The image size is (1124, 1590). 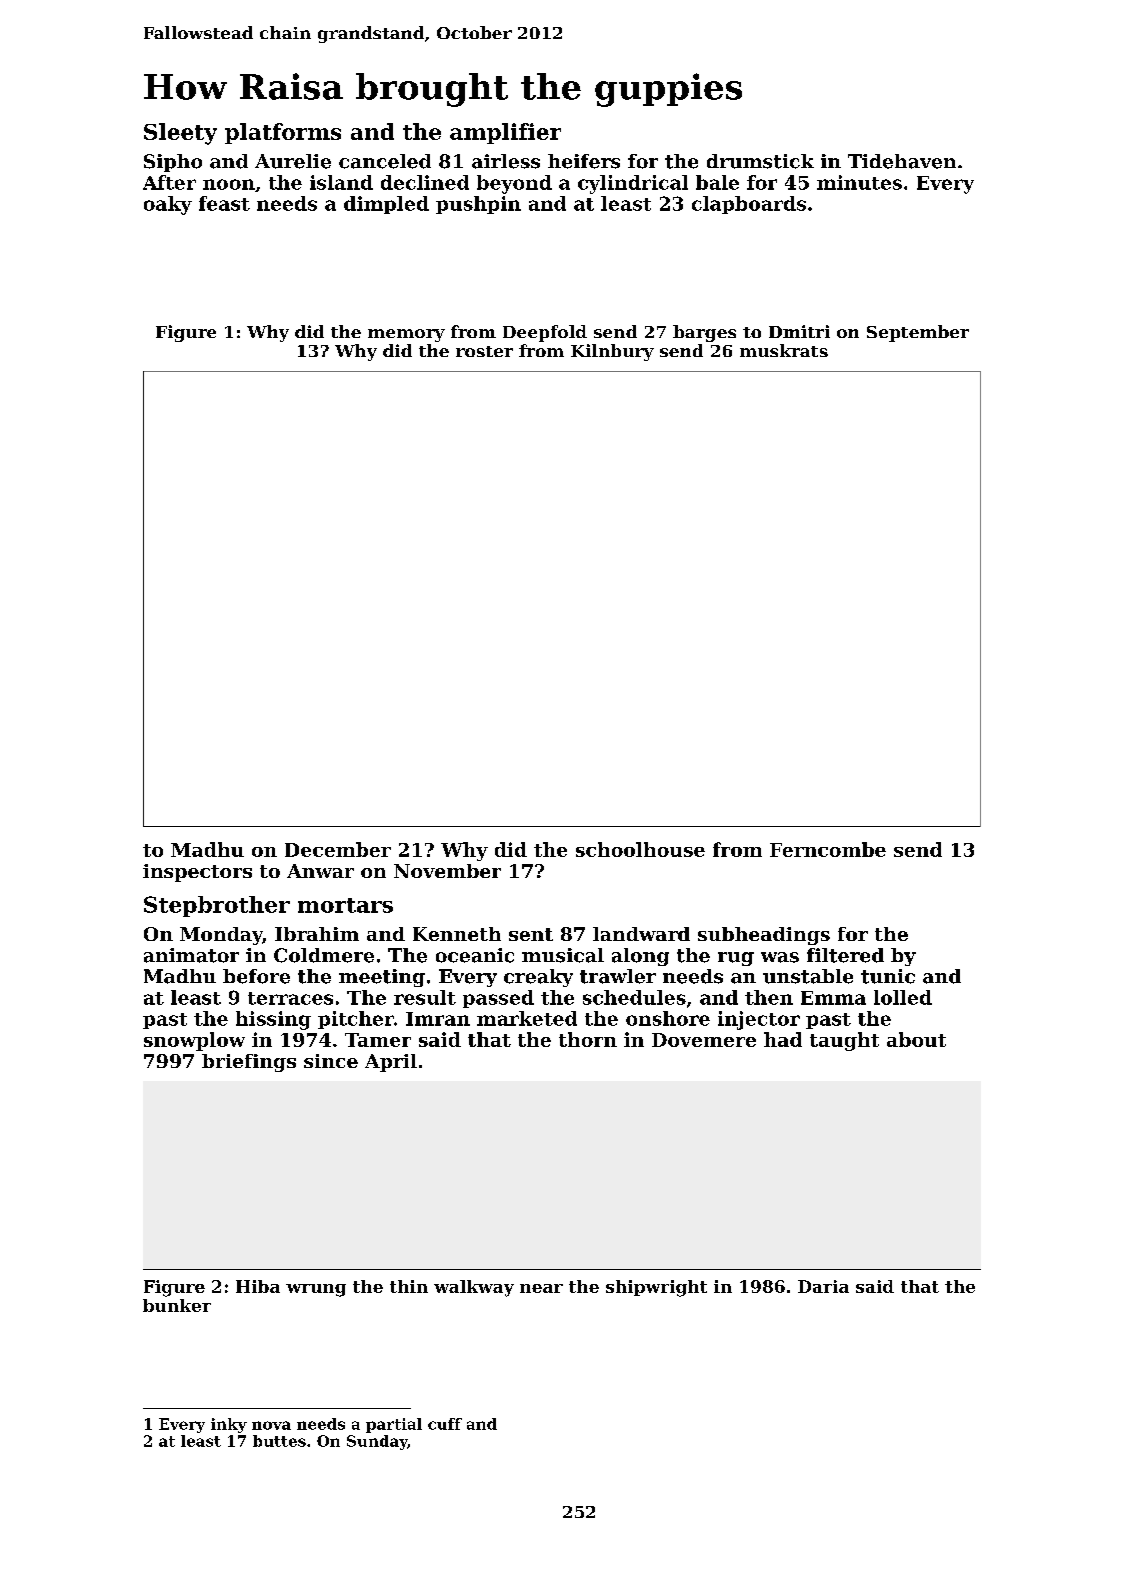 I want to click on Tidehaven, so click(x=902, y=161).
